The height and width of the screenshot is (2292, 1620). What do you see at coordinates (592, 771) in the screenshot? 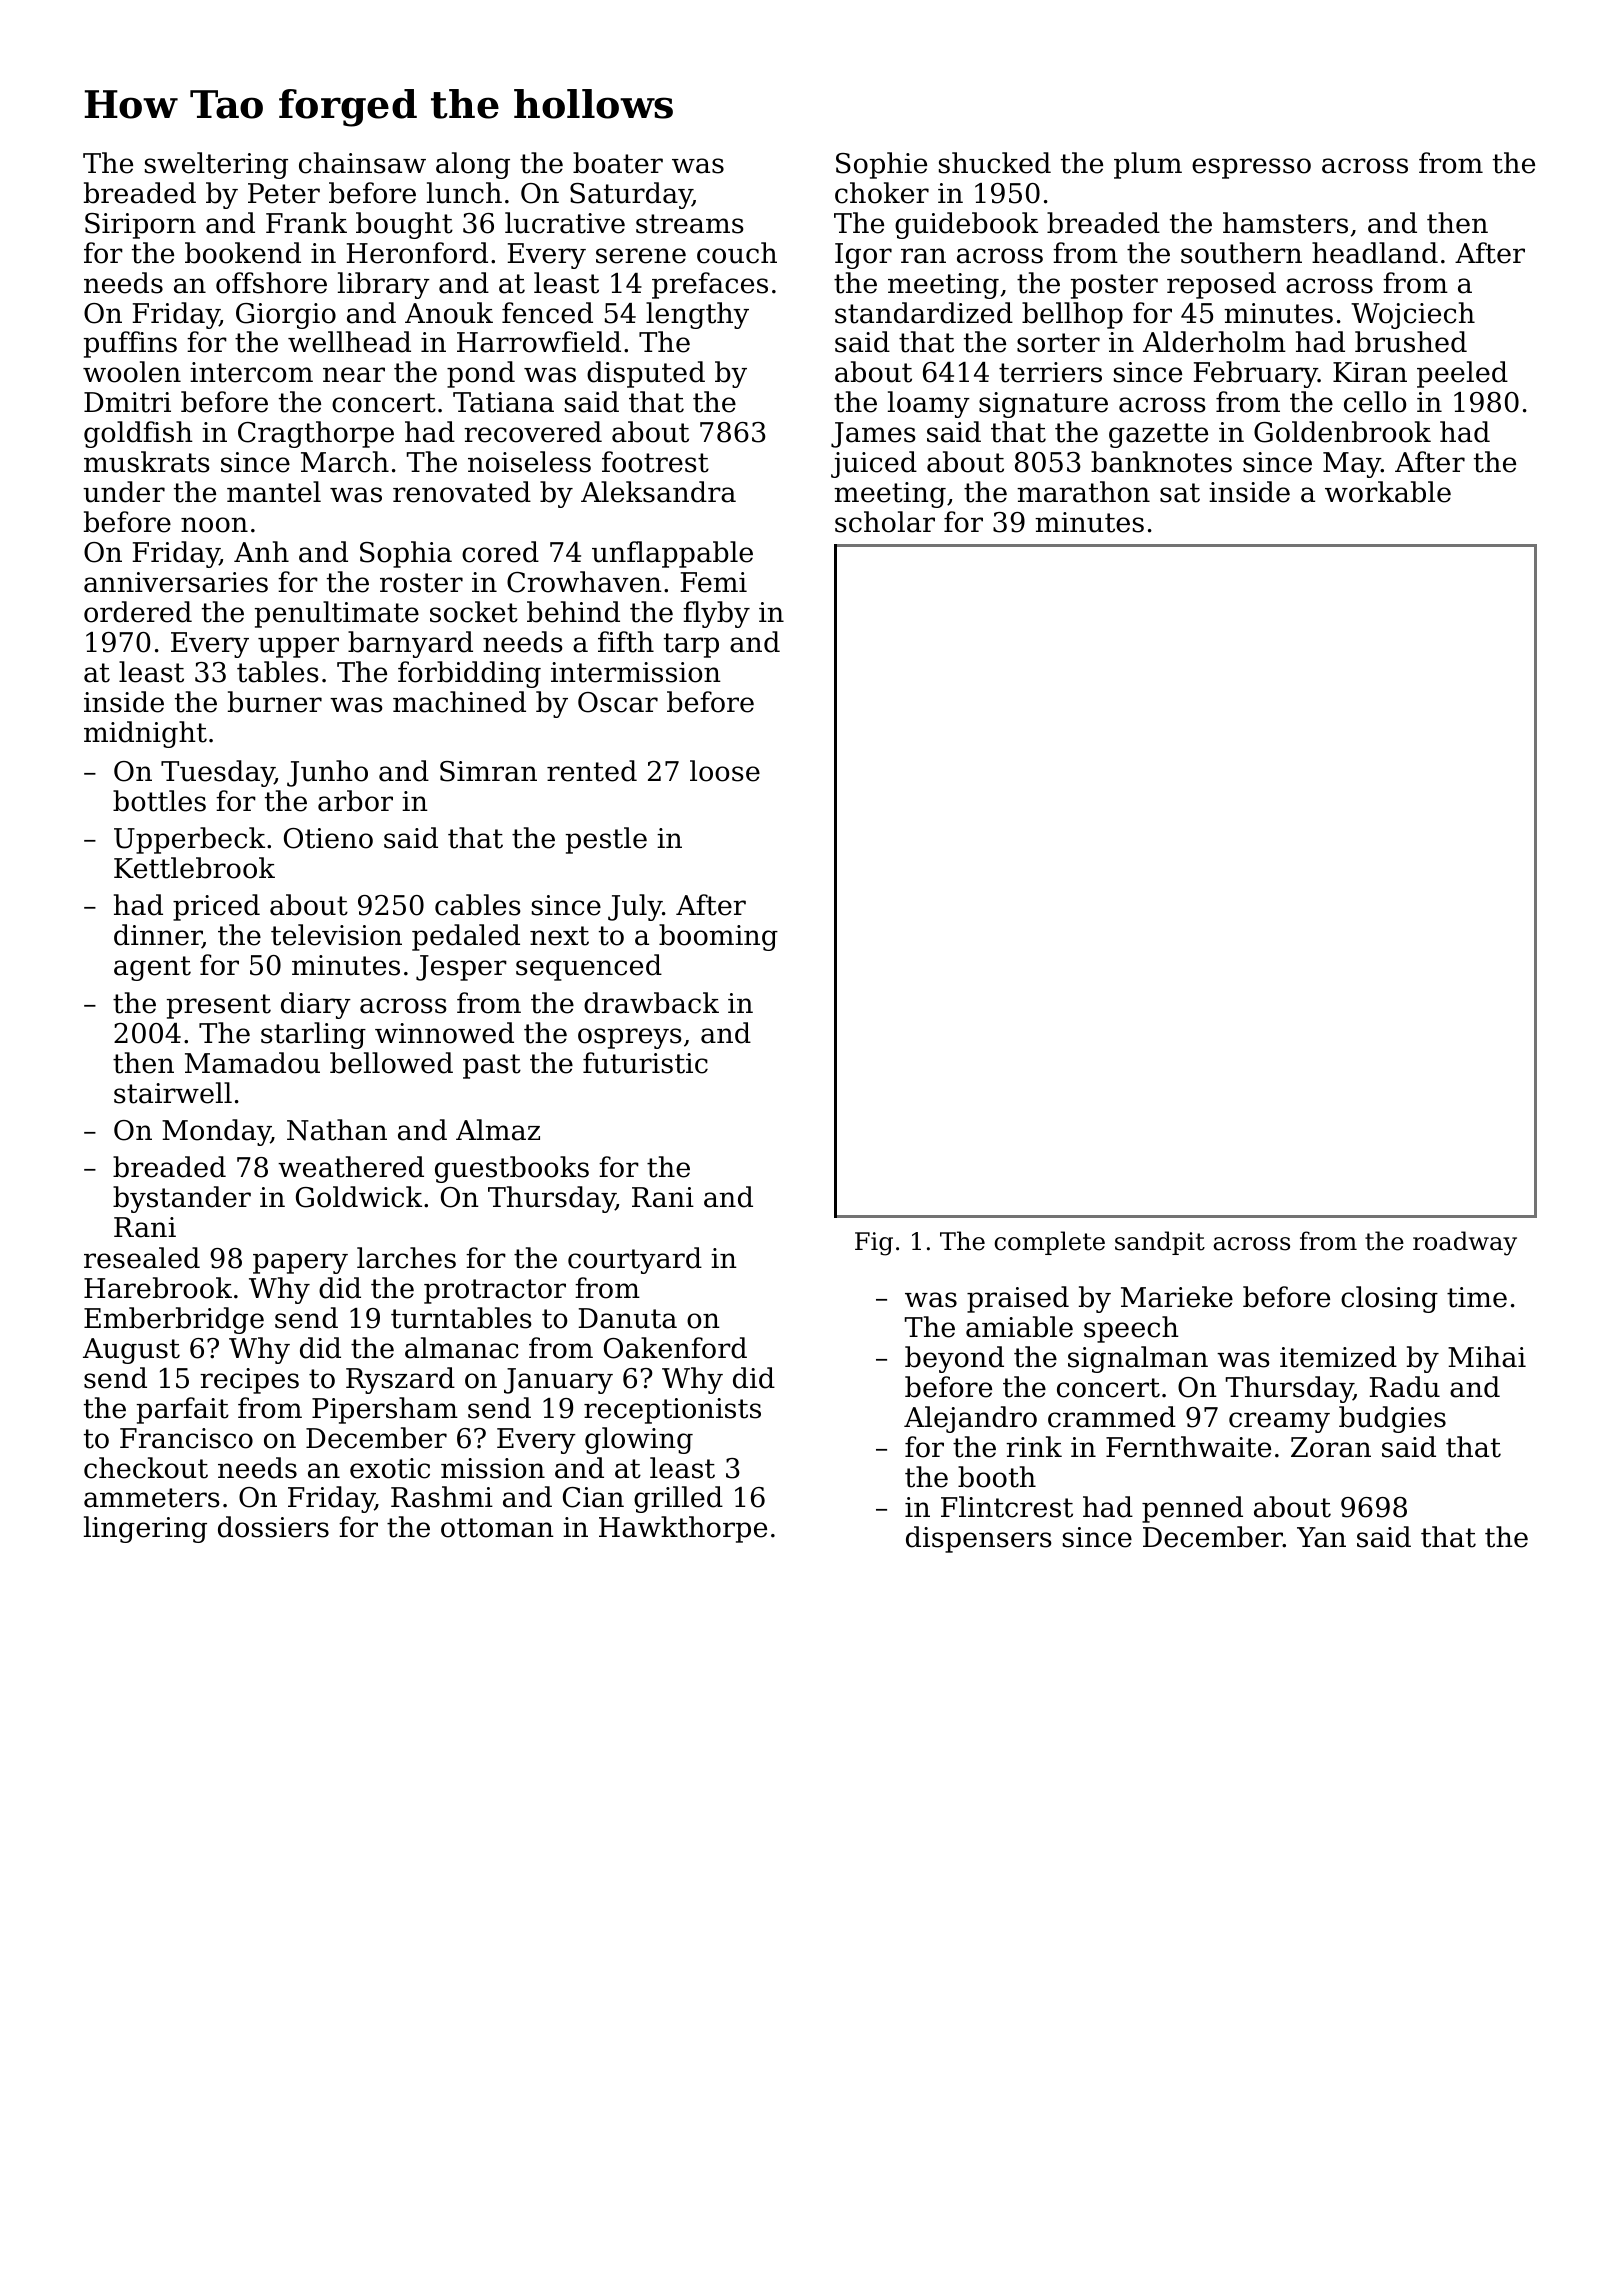
I see `rented` at bounding box center [592, 771].
